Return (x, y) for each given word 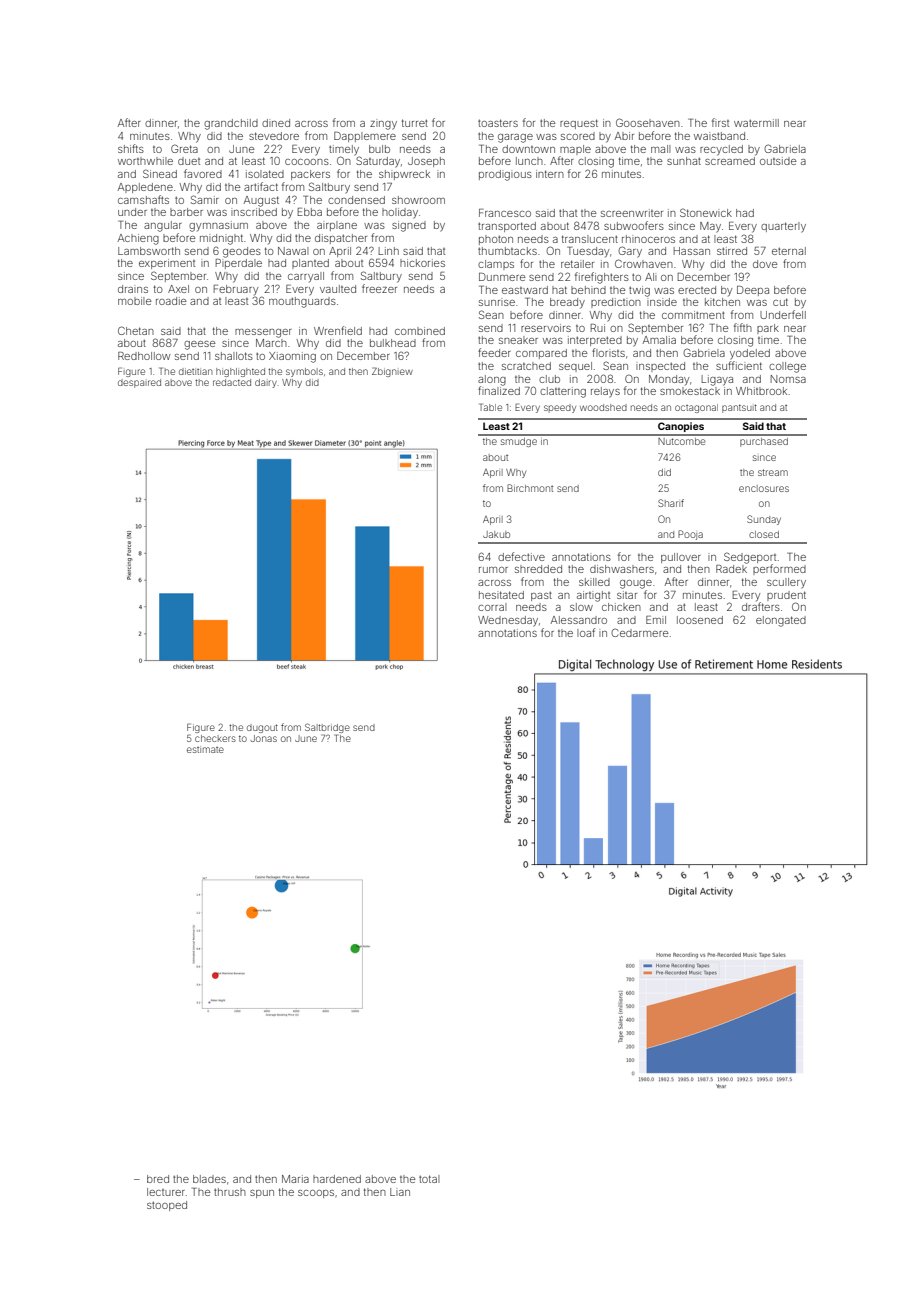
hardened (337, 1179)
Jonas (263, 738)
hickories (422, 263)
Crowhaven (644, 263)
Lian (400, 1192)
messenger (263, 333)
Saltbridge (327, 728)
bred (158, 1179)
